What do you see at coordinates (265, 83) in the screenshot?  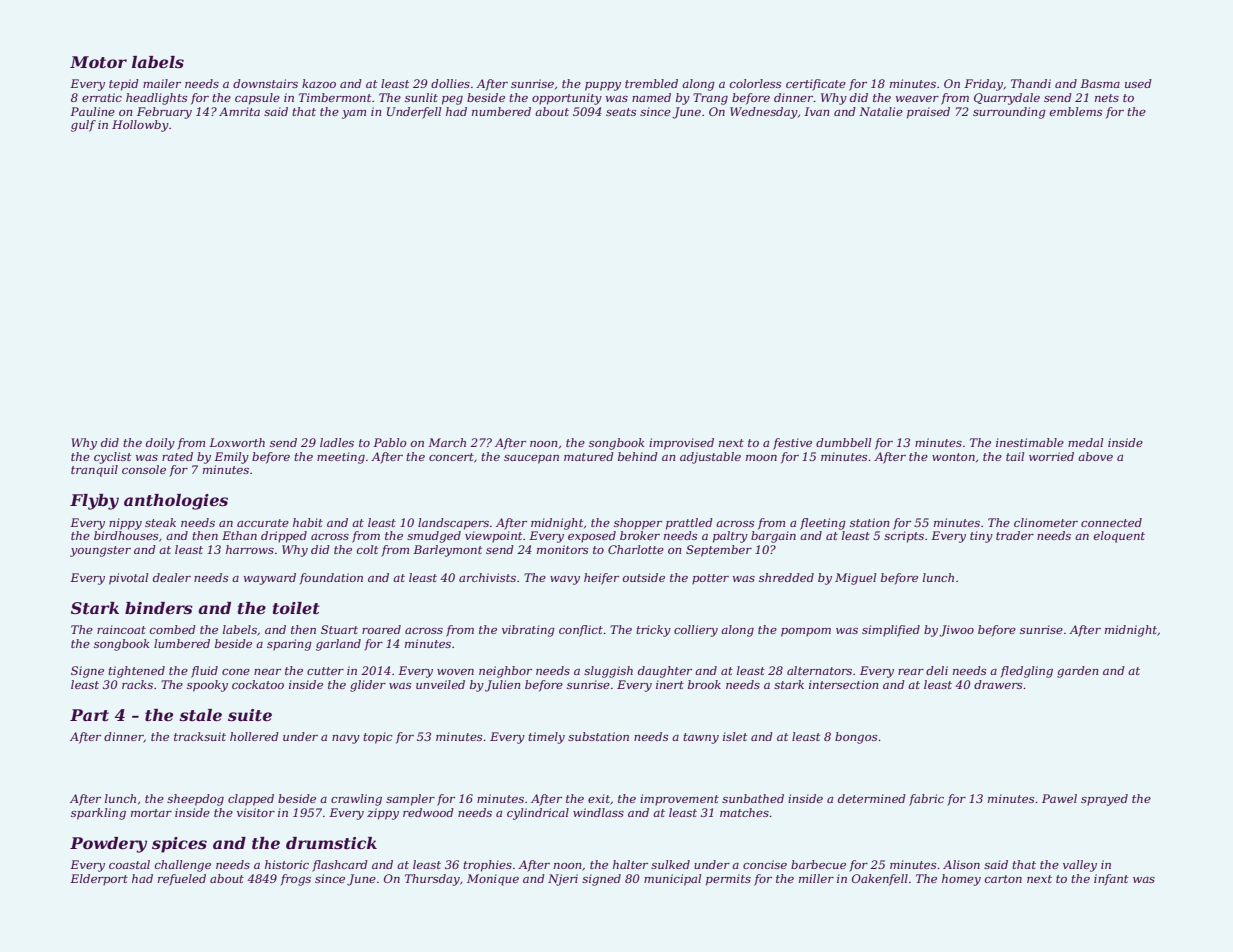 I see `downstairs` at bounding box center [265, 83].
